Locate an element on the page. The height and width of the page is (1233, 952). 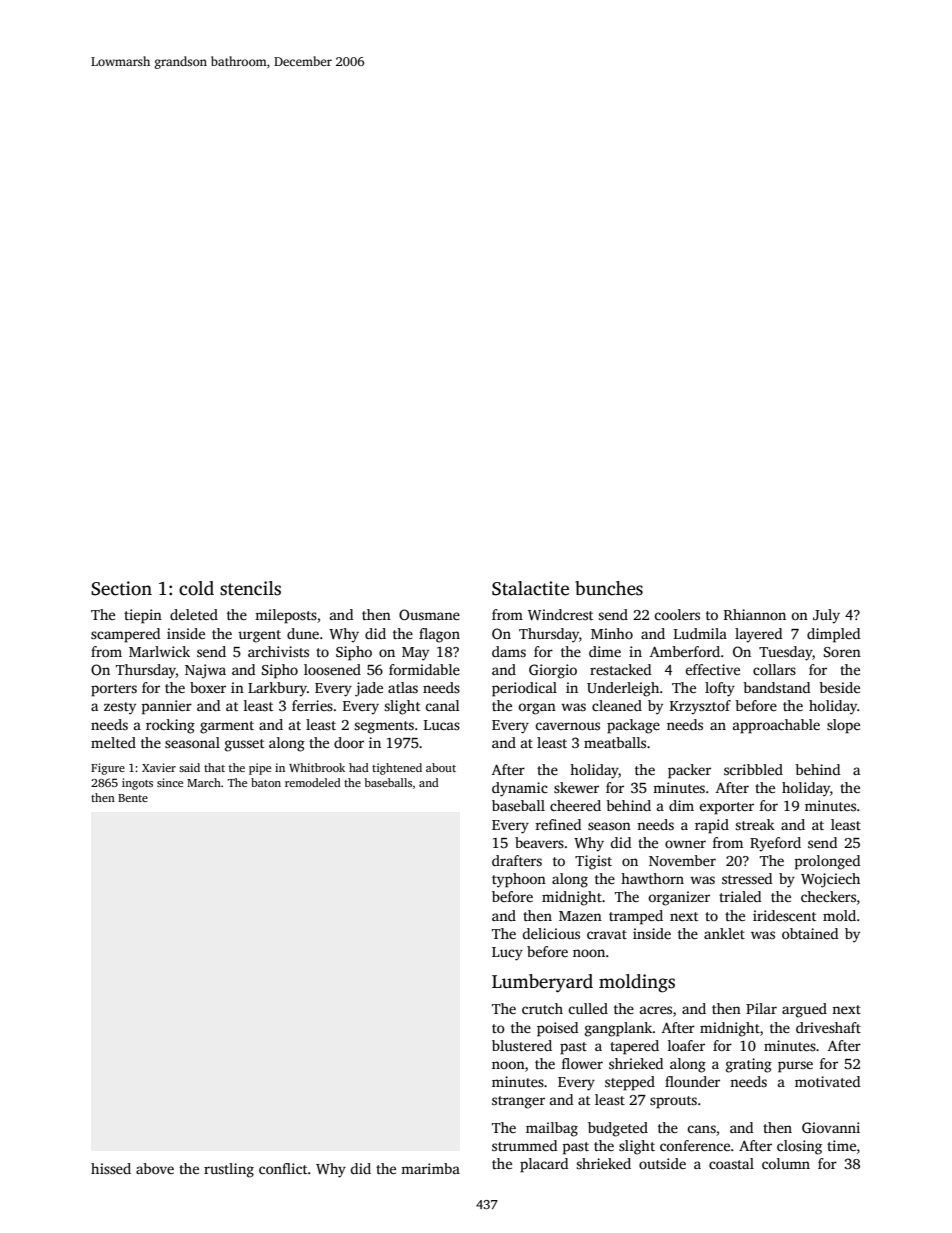
periodical is located at coordinates (524, 689).
